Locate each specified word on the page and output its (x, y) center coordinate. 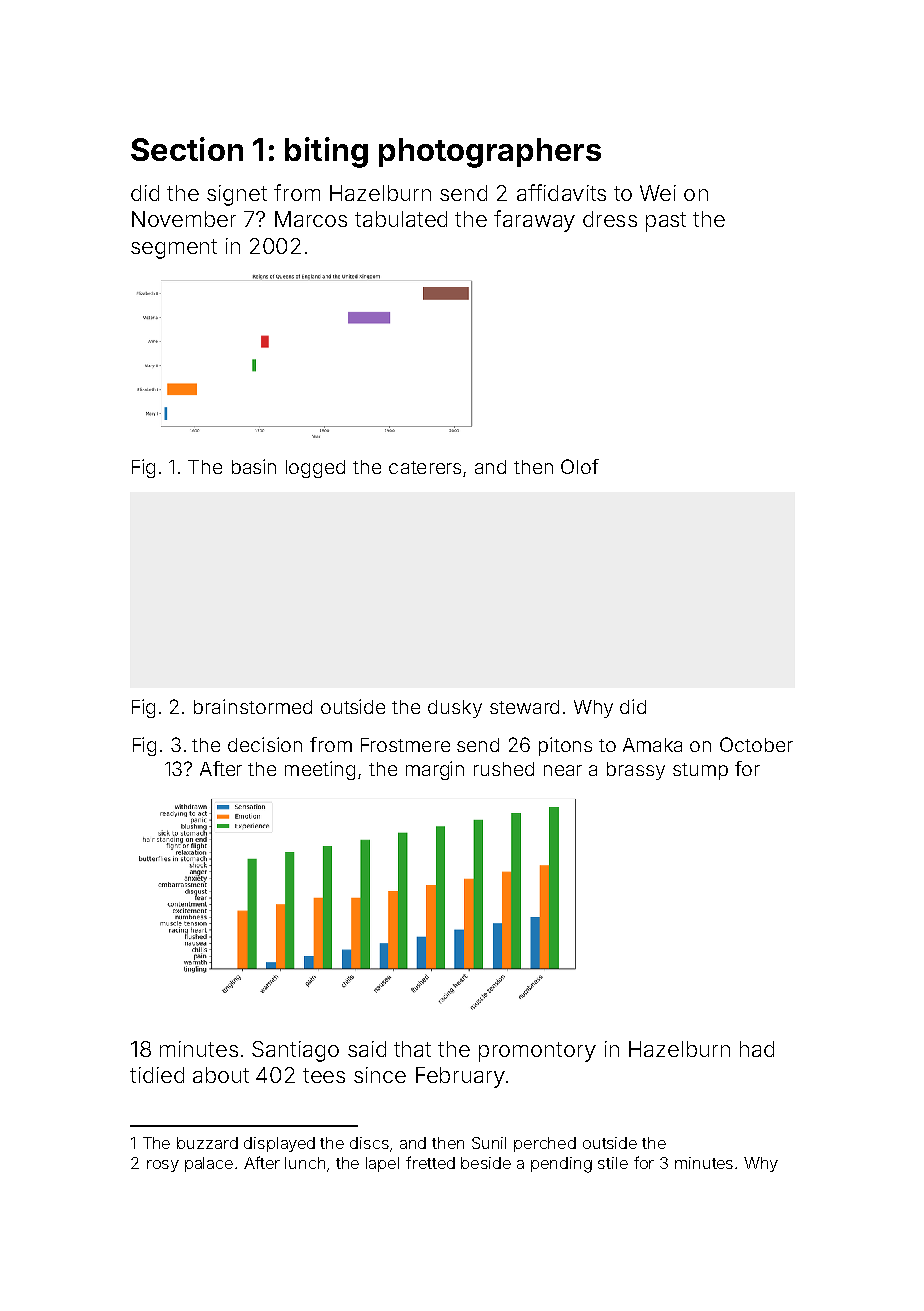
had (757, 1049)
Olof (580, 466)
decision (265, 744)
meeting (320, 770)
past (666, 222)
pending (561, 1165)
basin (254, 466)
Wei (658, 193)
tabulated (401, 219)
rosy (163, 1166)
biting (326, 152)
